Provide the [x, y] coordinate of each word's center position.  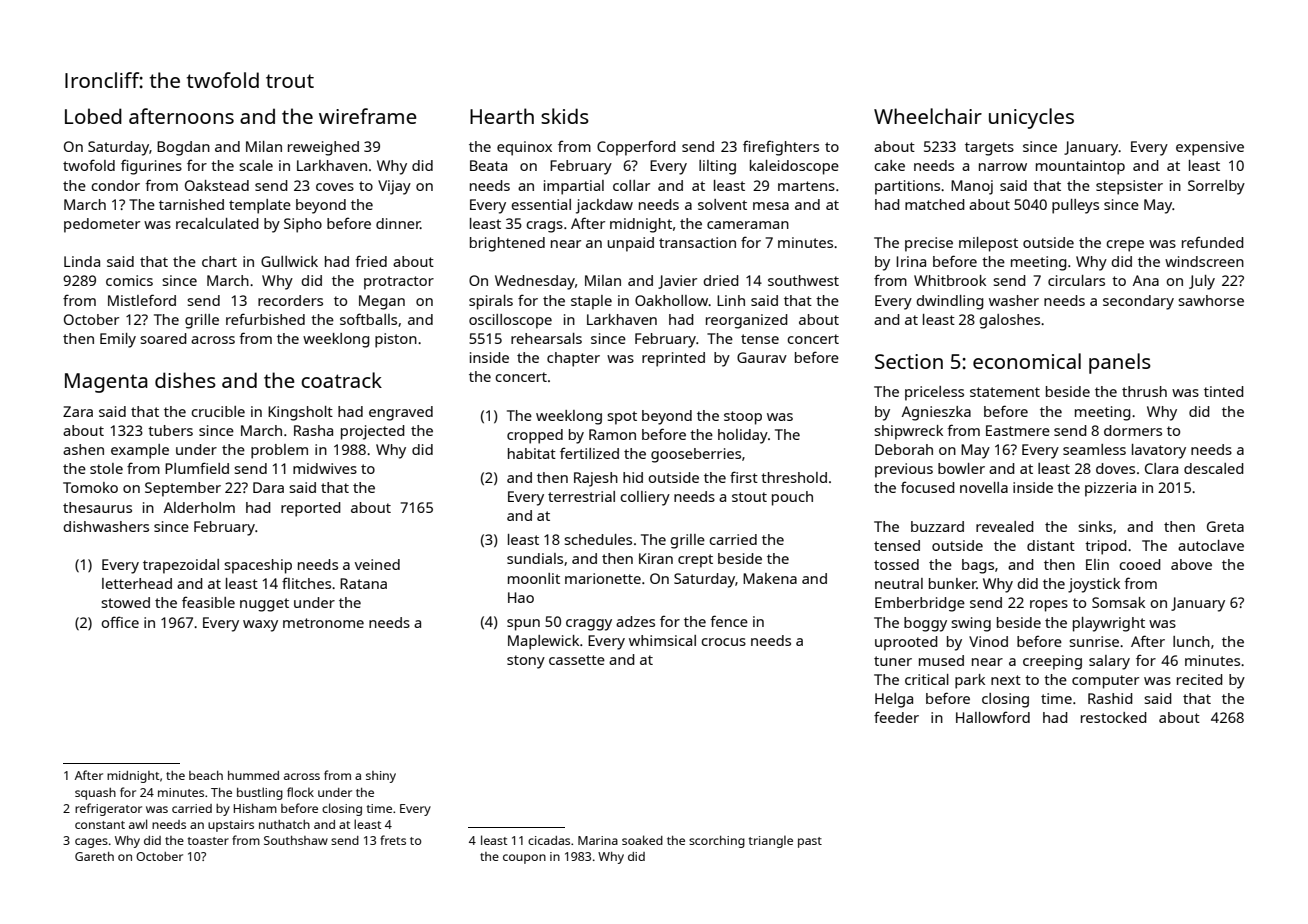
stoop [743, 418]
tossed [896, 564]
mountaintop [1080, 167]
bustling [260, 793]
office [120, 622]
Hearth [502, 116]
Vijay [394, 187]
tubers [170, 430]
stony [526, 662]
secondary [1138, 302]
